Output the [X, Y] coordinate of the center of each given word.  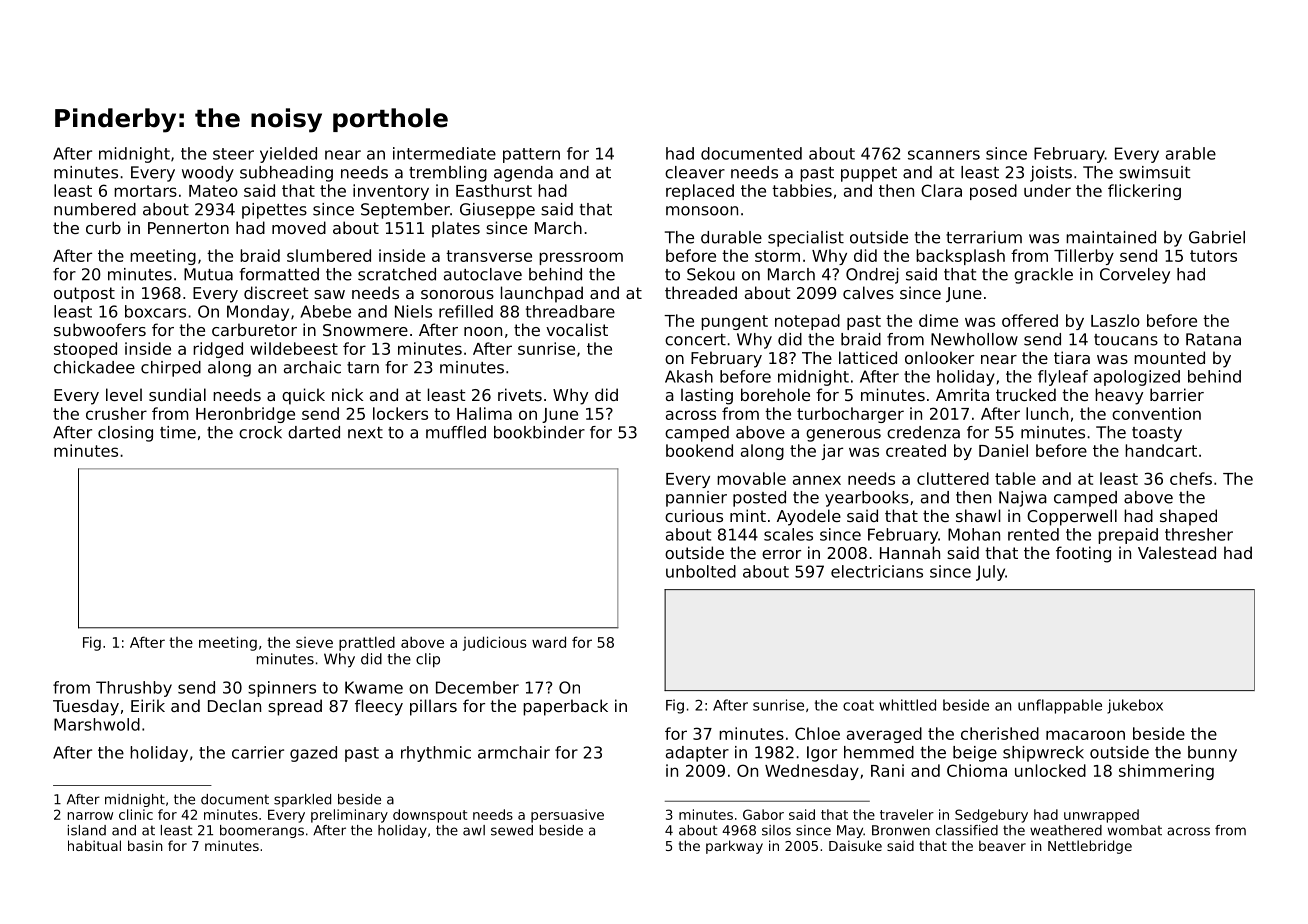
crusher [116, 413]
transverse [489, 256]
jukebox [1135, 706]
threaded [701, 292]
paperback [565, 707]
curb [103, 227]
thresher [1199, 534]
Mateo [213, 191]
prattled [367, 643]
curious [694, 515]
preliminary [349, 816]
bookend [699, 450]
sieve [314, 642]
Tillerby [1084, 257]
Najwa [1023, 499]
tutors [1213, 256]
